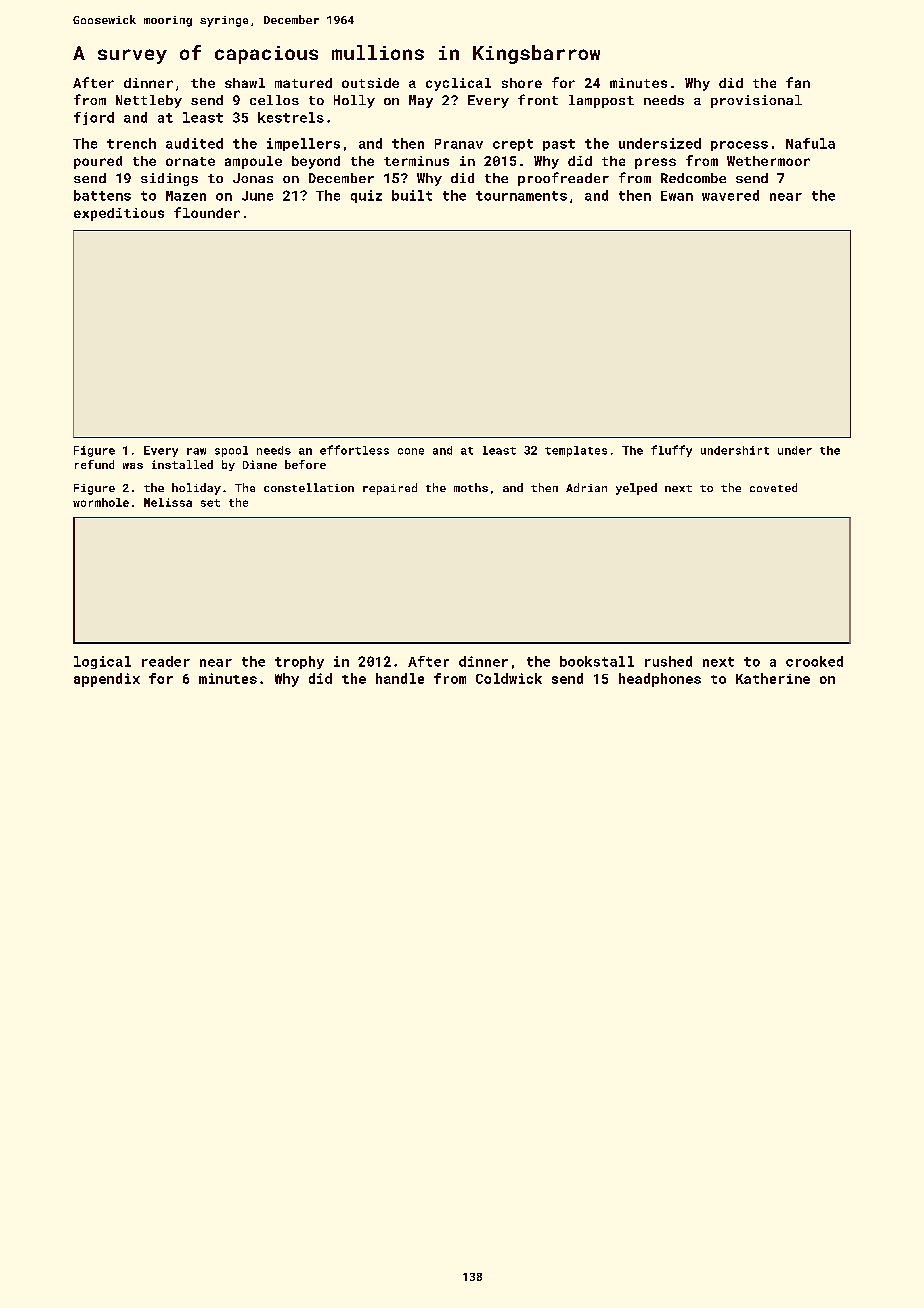  Describe the element at coordinates (730, 195) in the screenshot. I see `wavered` at that location.
